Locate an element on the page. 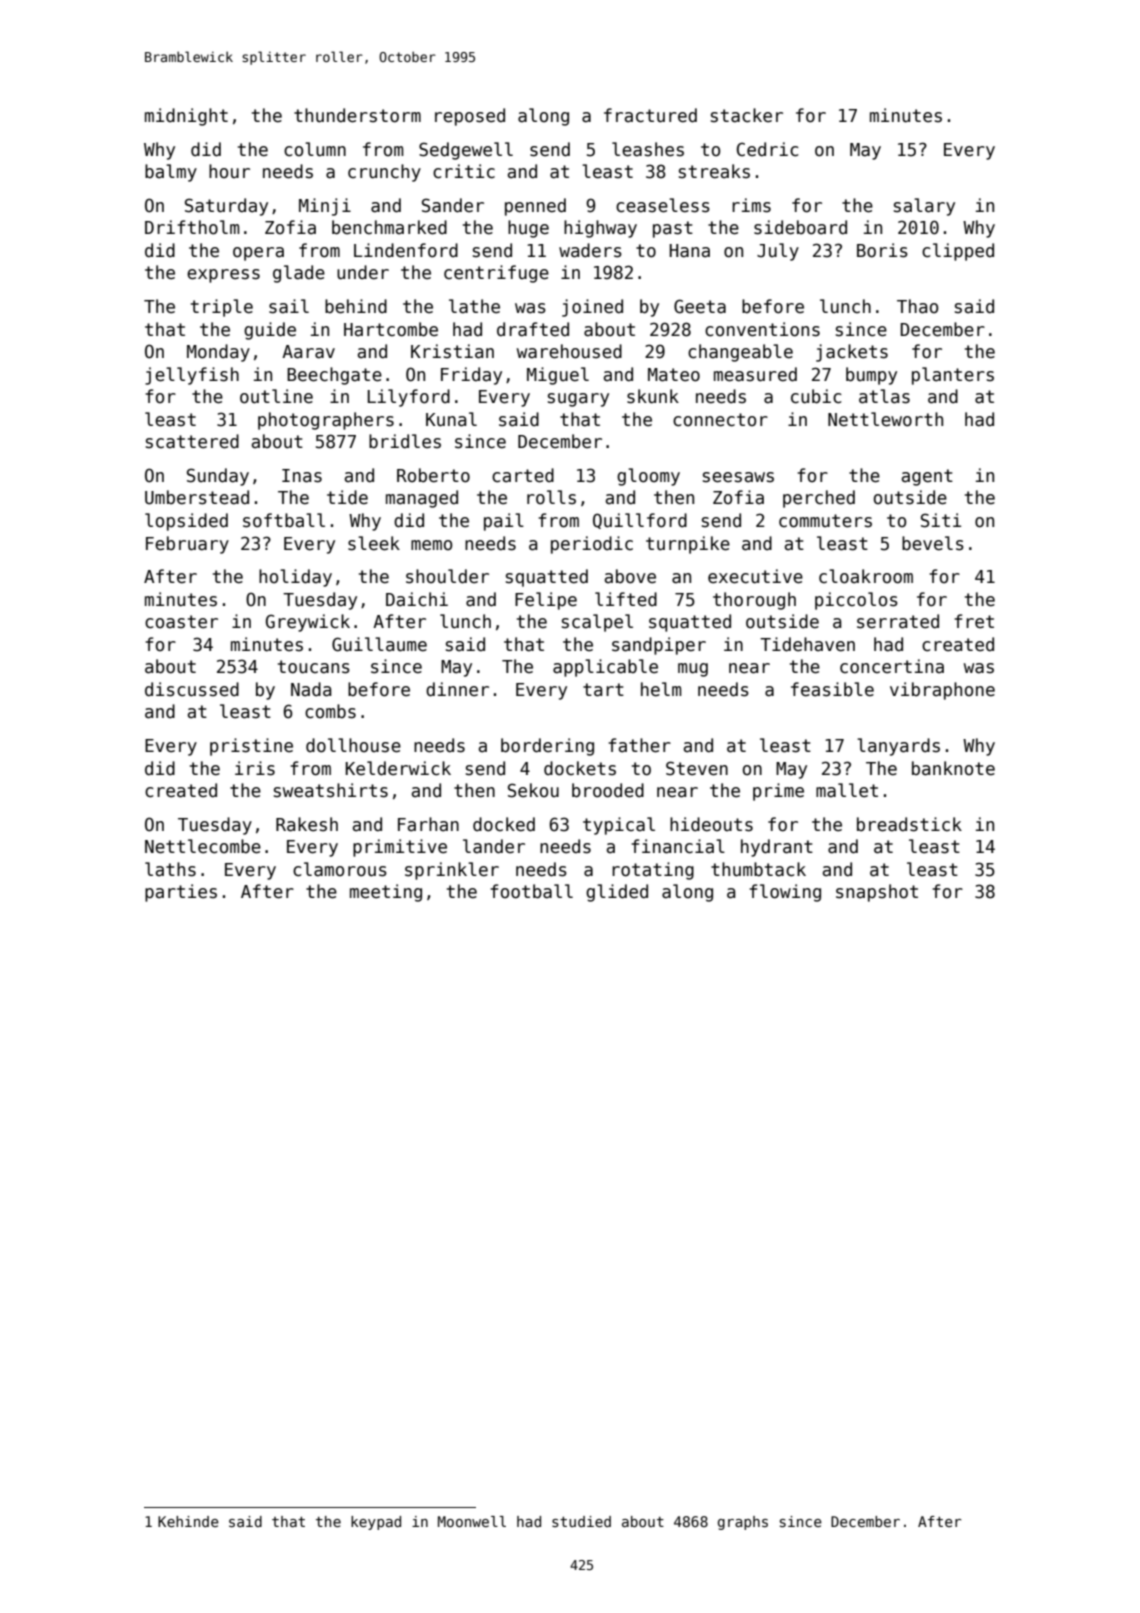  graphs is located at coordinates (743, 1523).
